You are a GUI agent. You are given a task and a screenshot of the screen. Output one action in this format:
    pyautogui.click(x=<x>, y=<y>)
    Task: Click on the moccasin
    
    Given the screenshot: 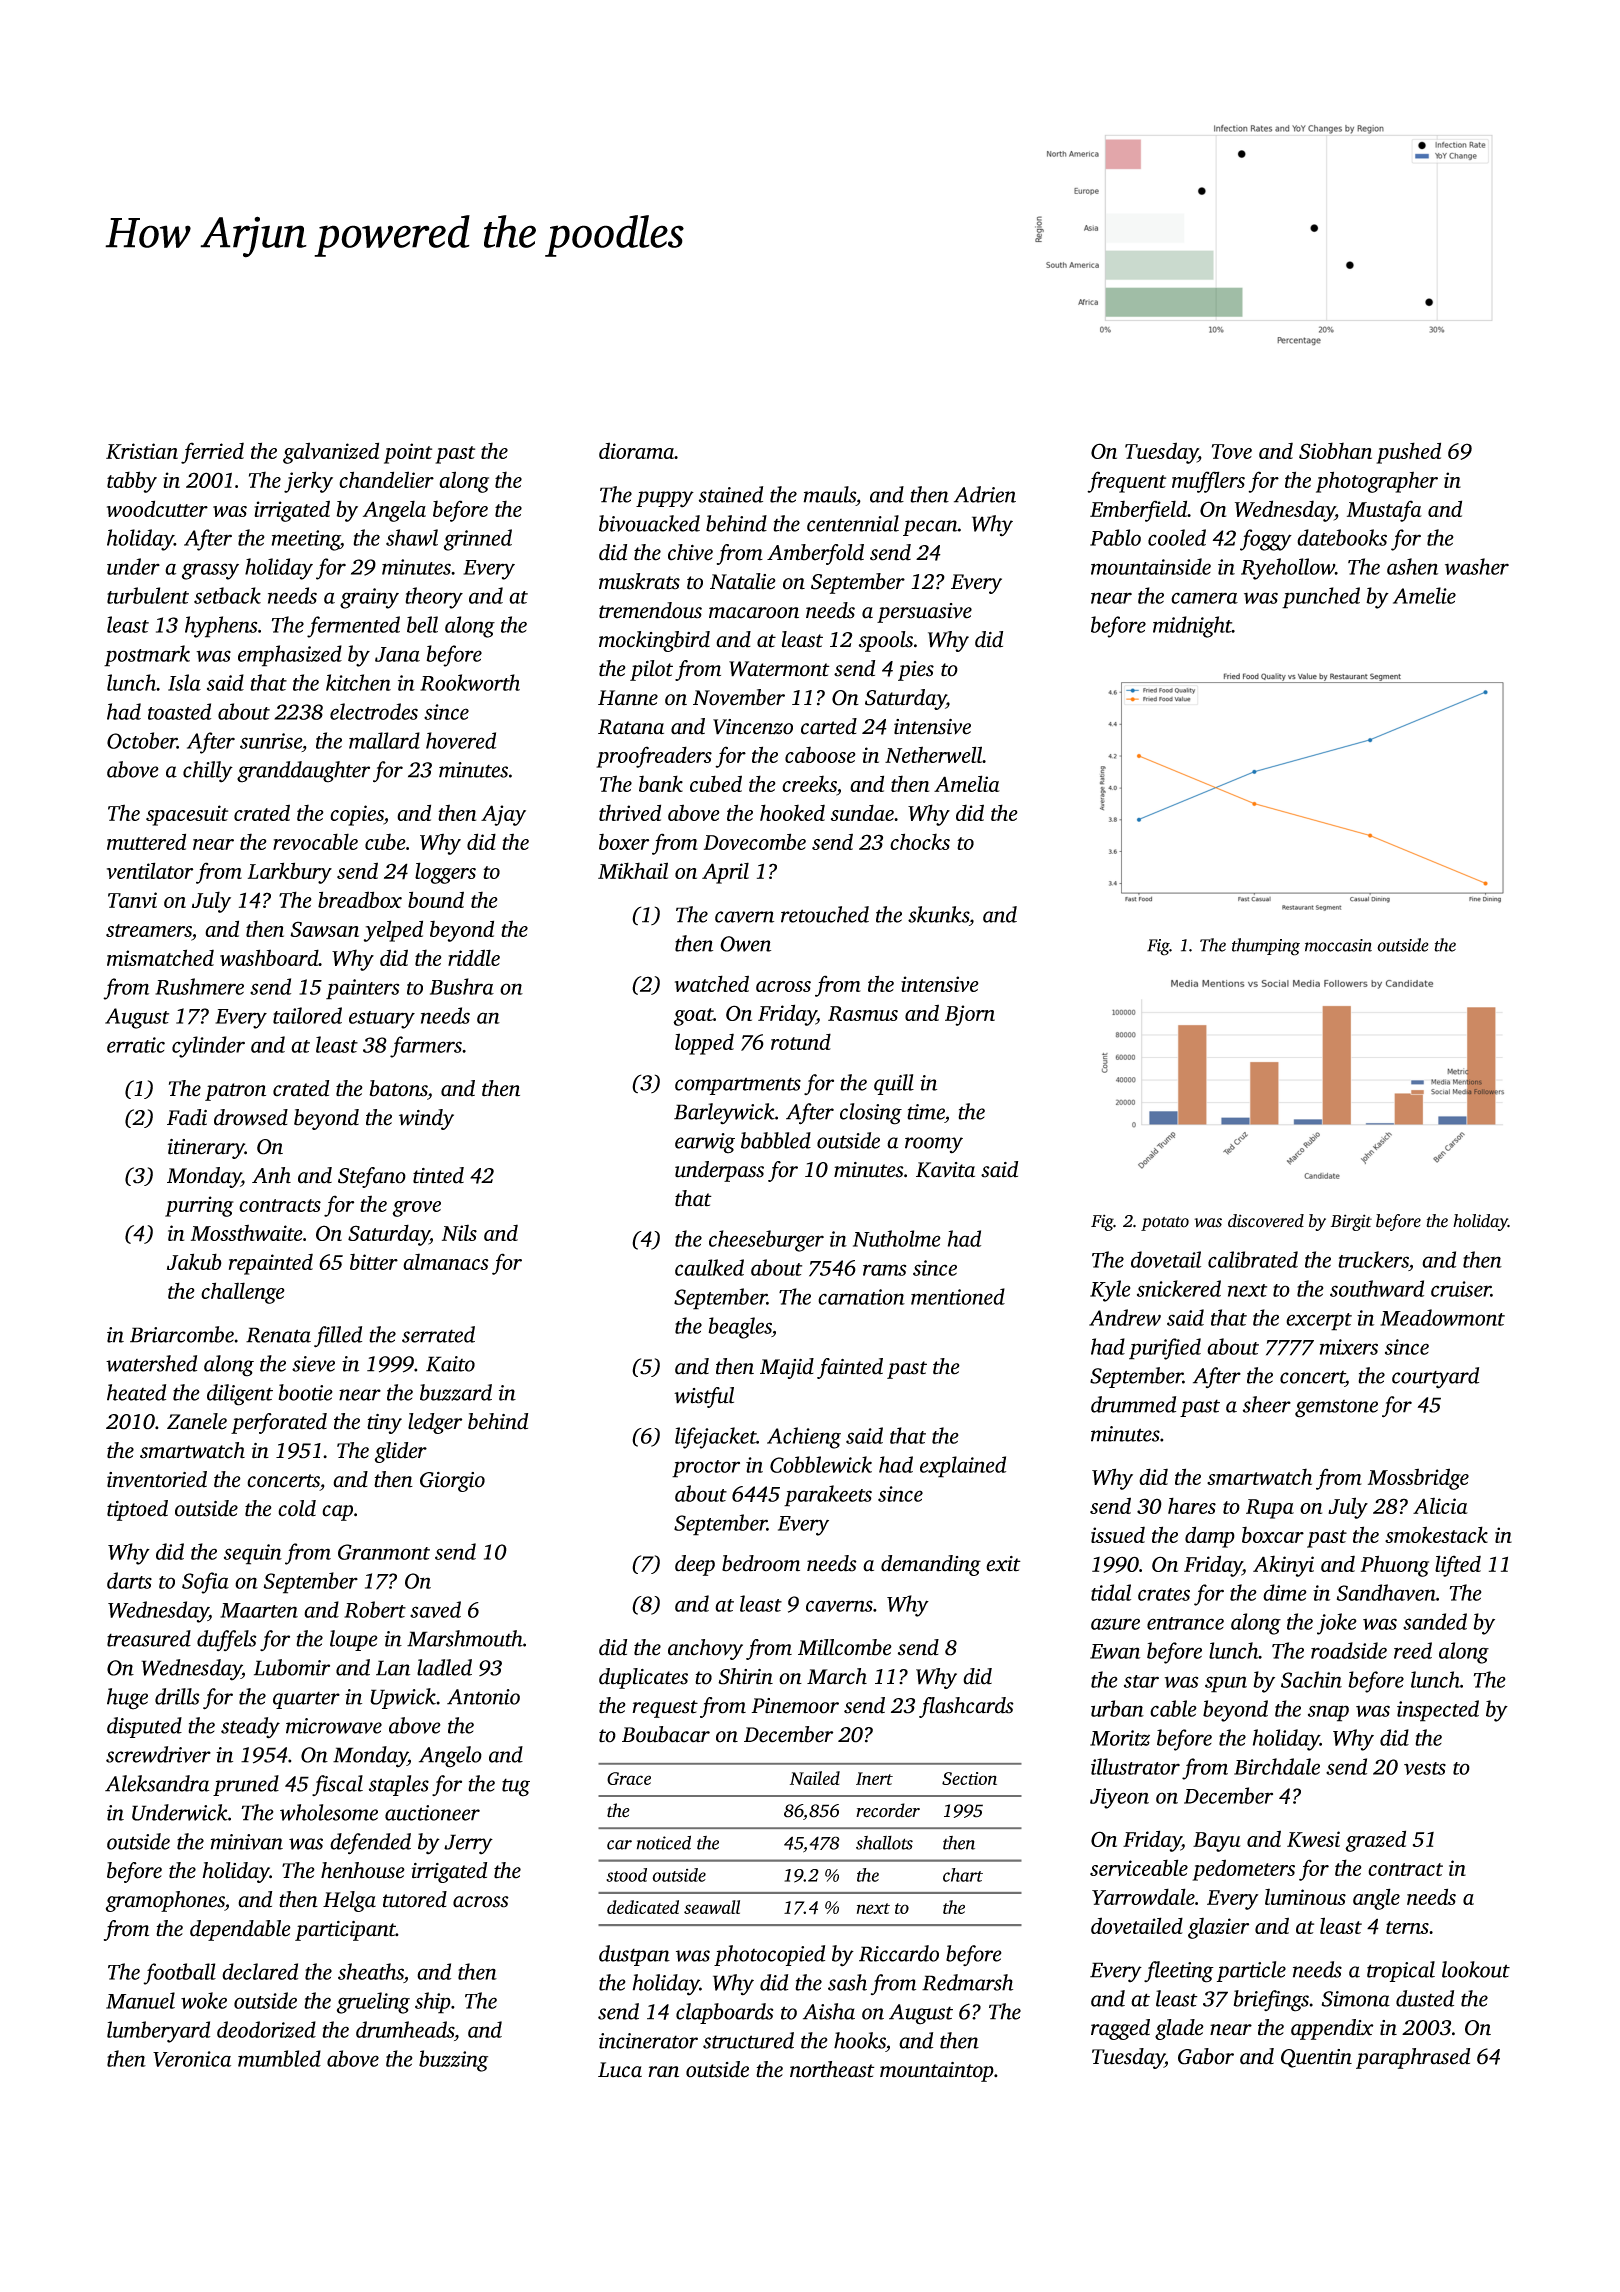 What is the action you would take?
    pyautogui.click(x=1338, y=945)
